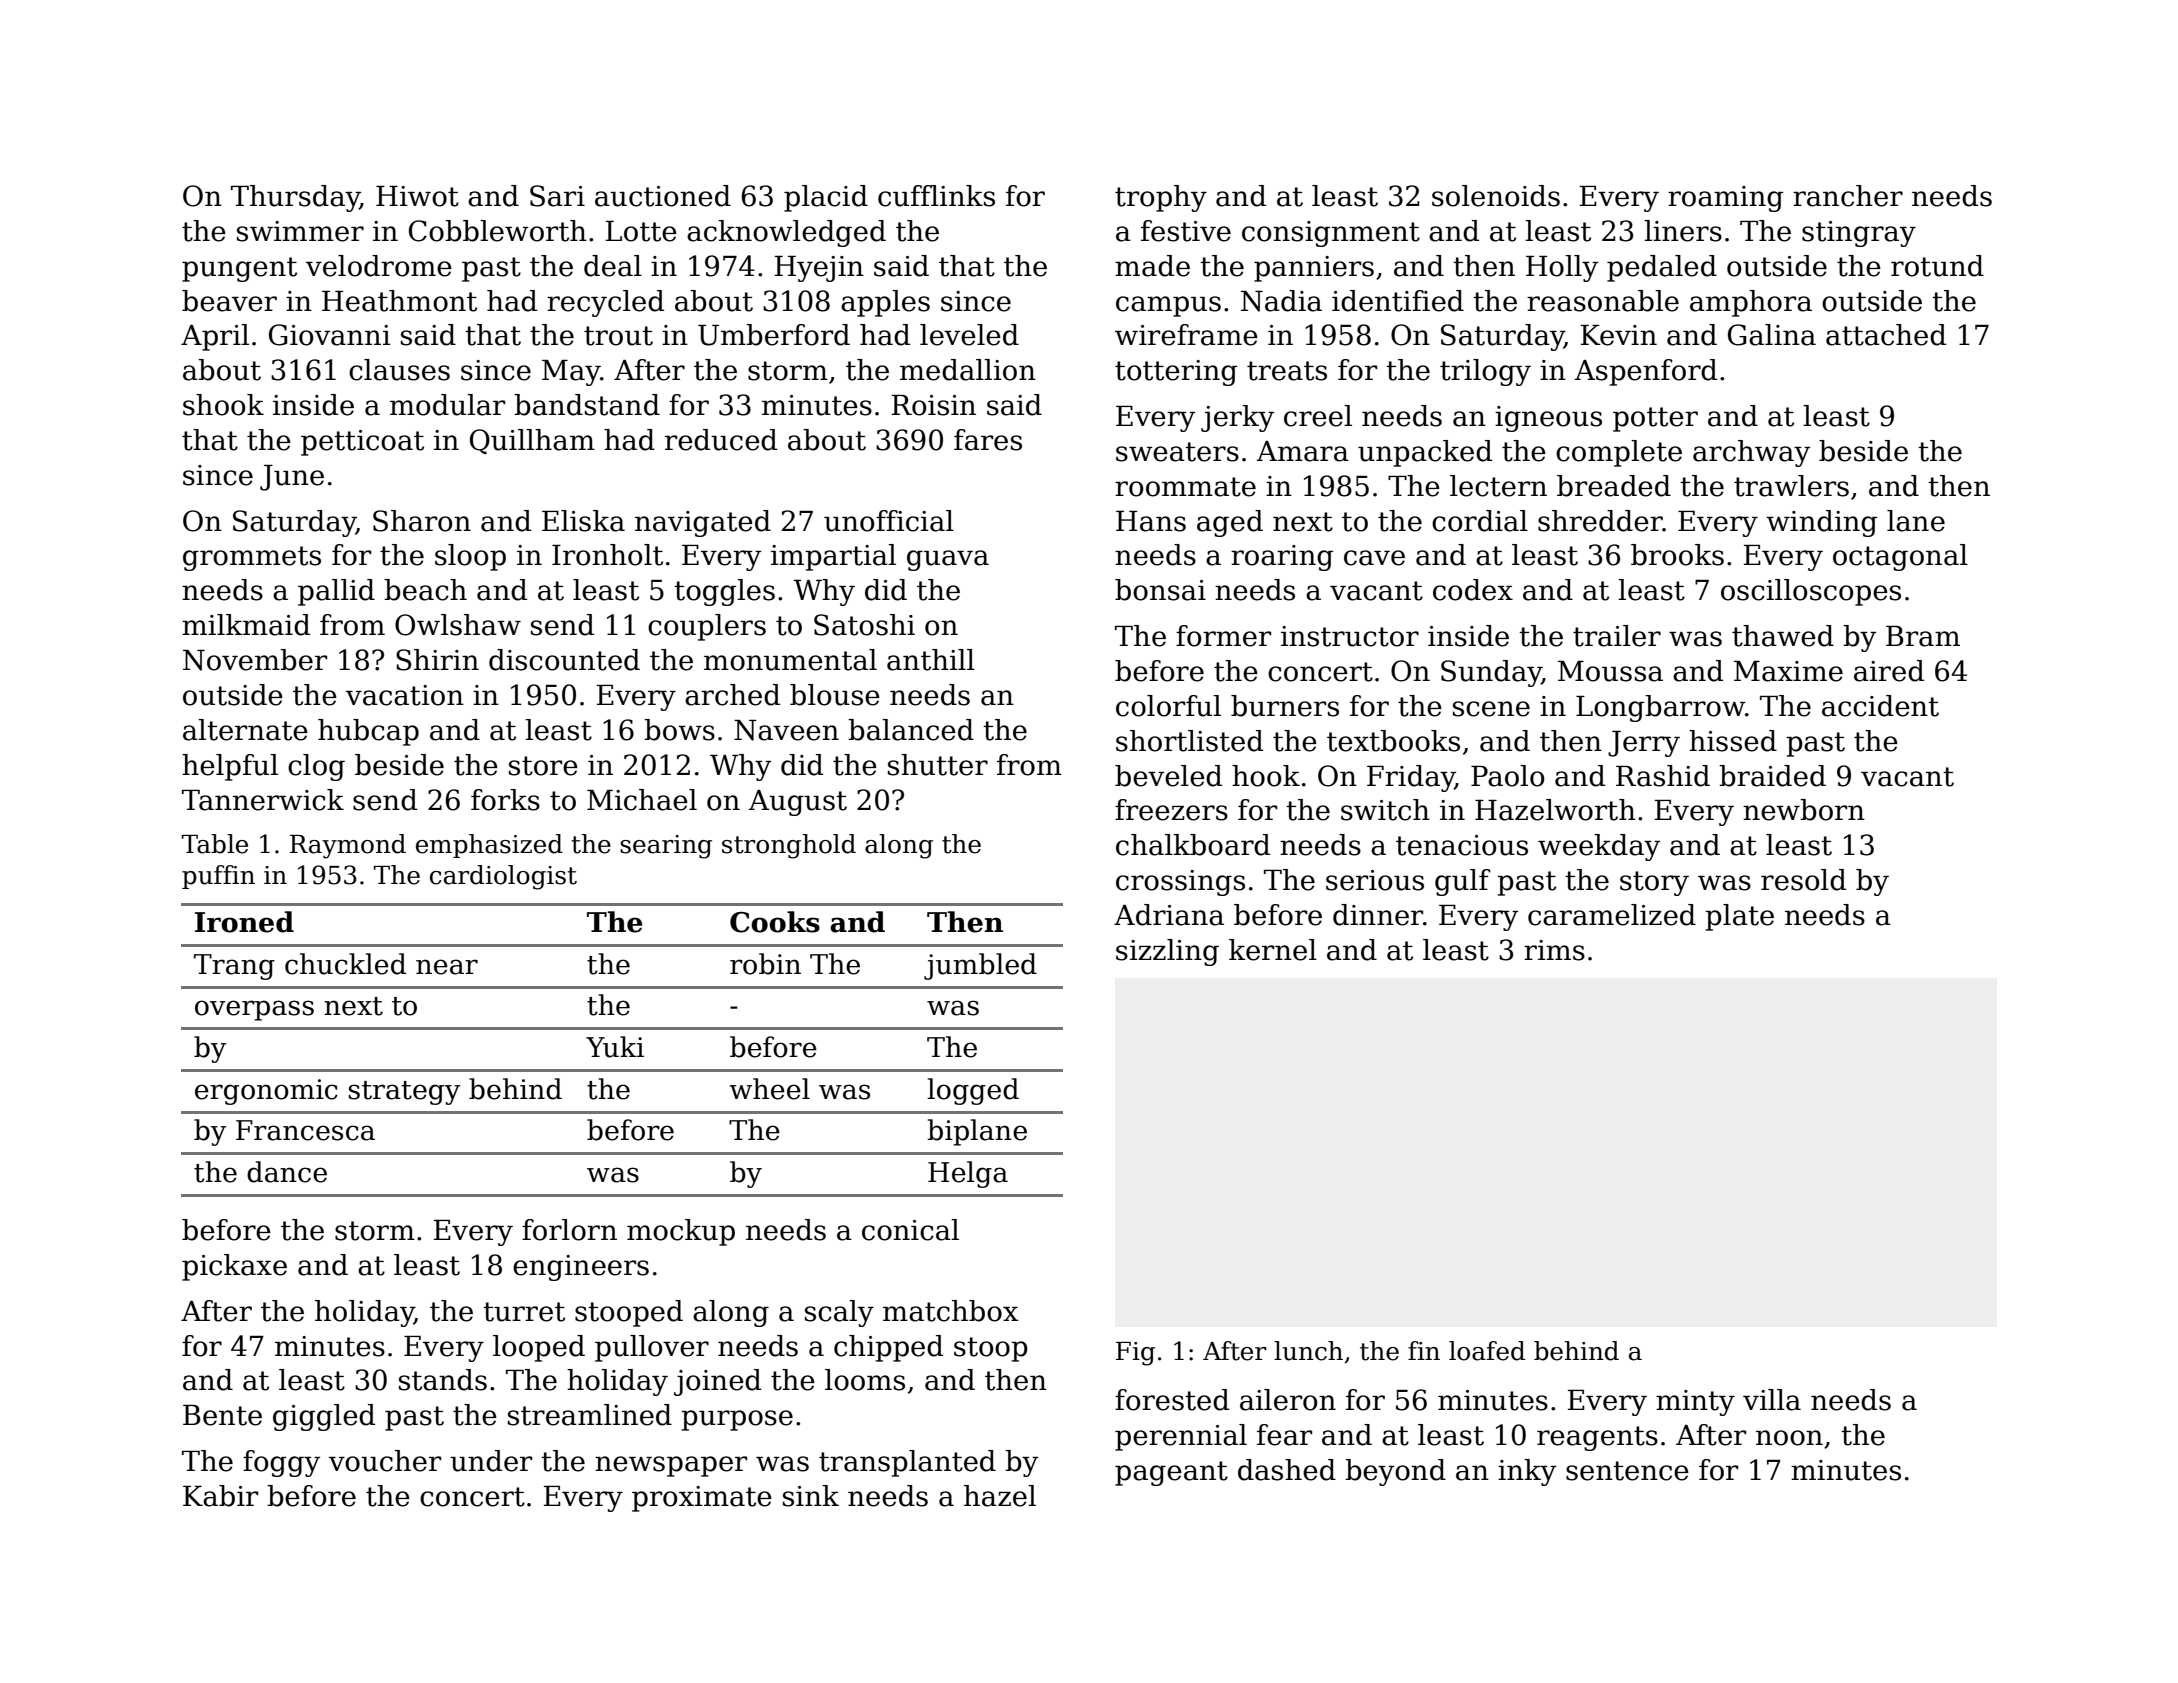 The height and width of the screenshot is (1683, 2178). What do you see at coordinates (1848, 196) in the screenshot?
I see `rancher` at bounding box center [1848, 196].
